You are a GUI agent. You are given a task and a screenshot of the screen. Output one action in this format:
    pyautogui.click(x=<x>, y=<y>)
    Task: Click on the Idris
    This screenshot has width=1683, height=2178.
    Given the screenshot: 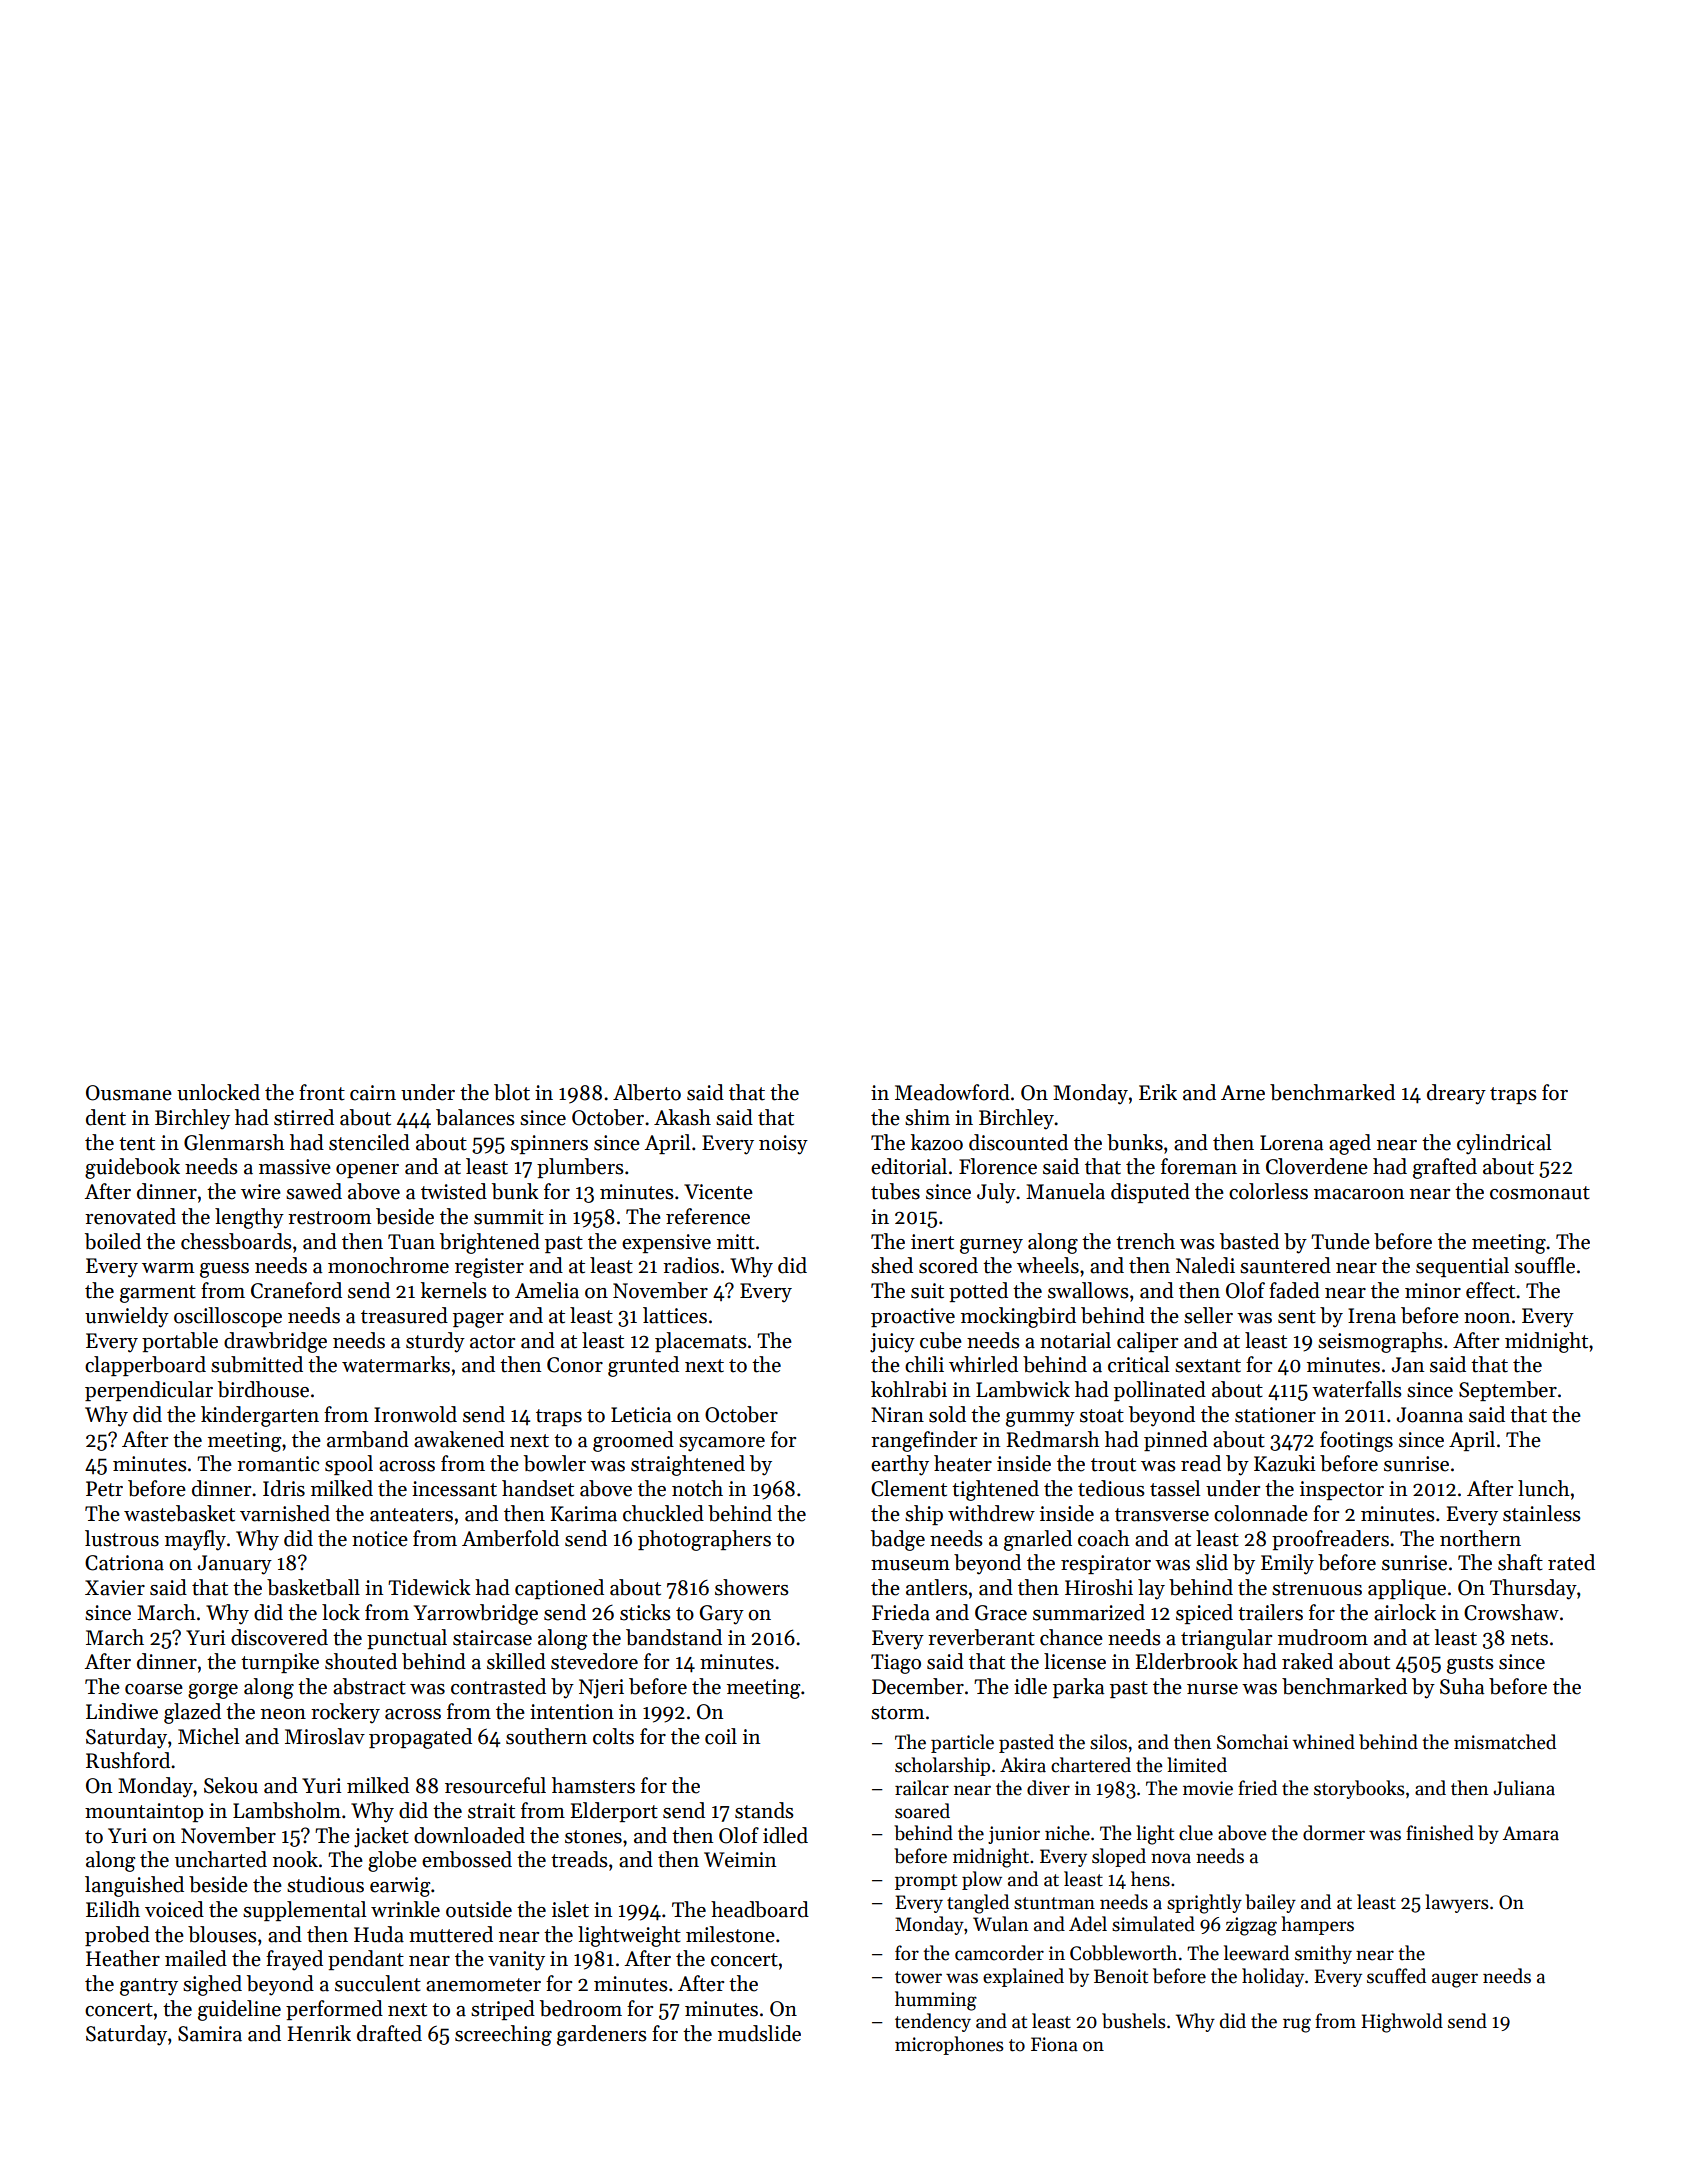 What is the action you would take?
    pyautogui.click(x=284, y=1488)
